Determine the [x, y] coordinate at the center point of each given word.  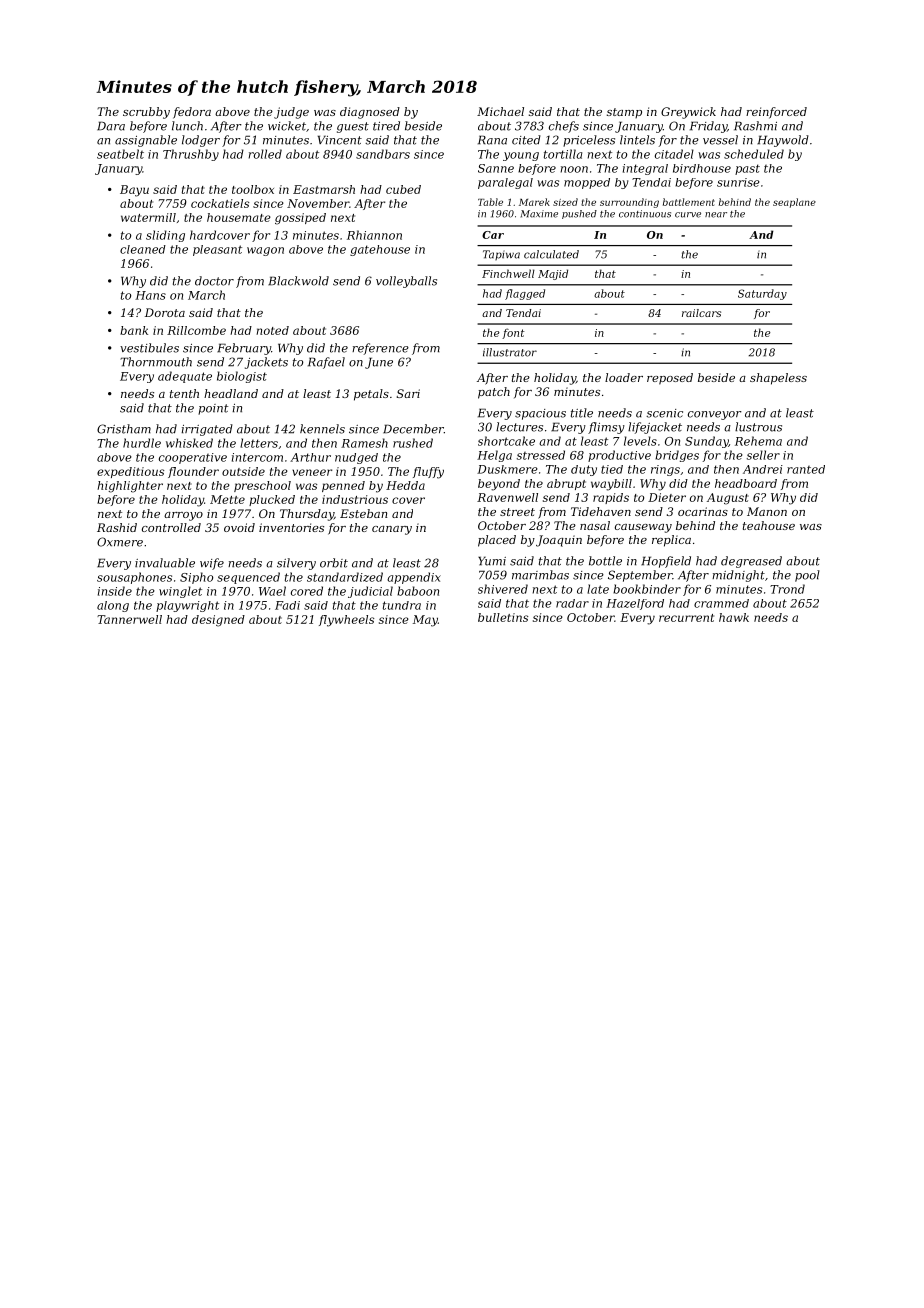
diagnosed [370, 113]
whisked [189, 443]
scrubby [146, 113]
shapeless [778, 379]
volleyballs [406, 282]
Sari [408, 393]
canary [392, 530]
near [716, 215]
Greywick [688, 113]
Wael [272, 591]
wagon [265, 251]
